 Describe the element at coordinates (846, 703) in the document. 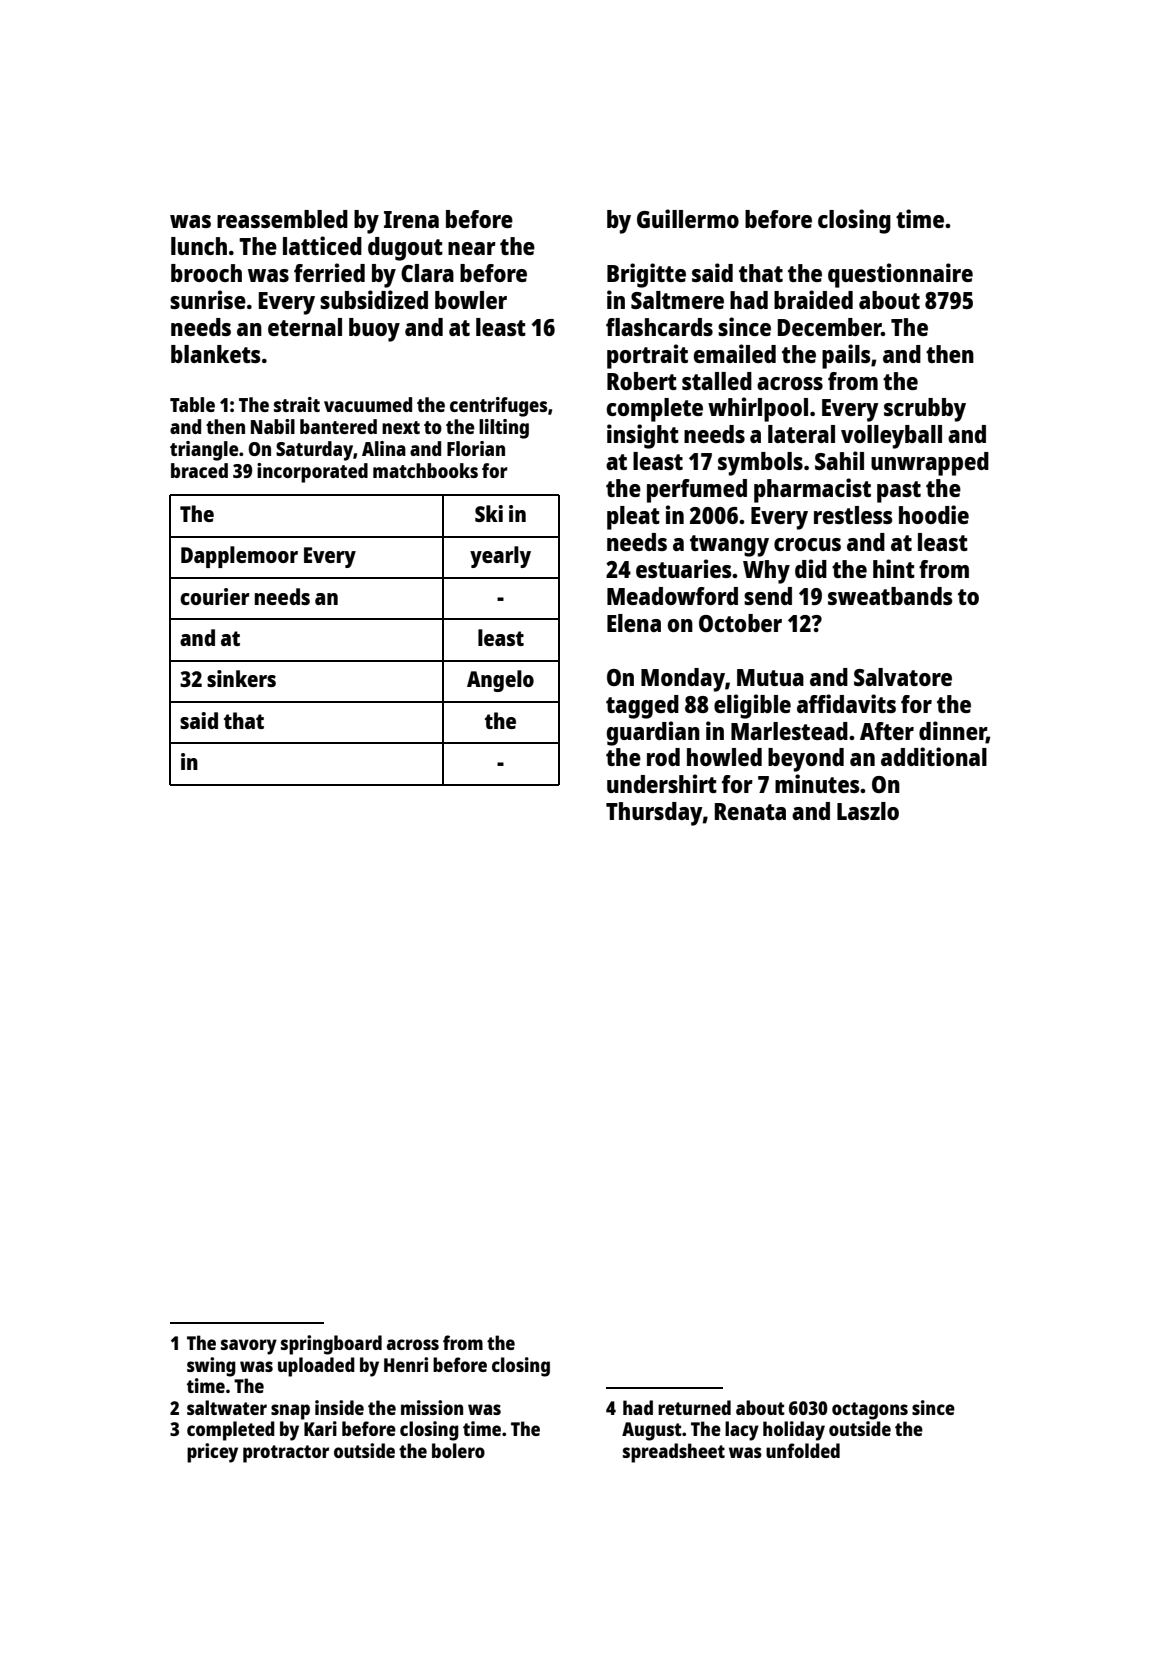

I see `affidavits` at that location.
